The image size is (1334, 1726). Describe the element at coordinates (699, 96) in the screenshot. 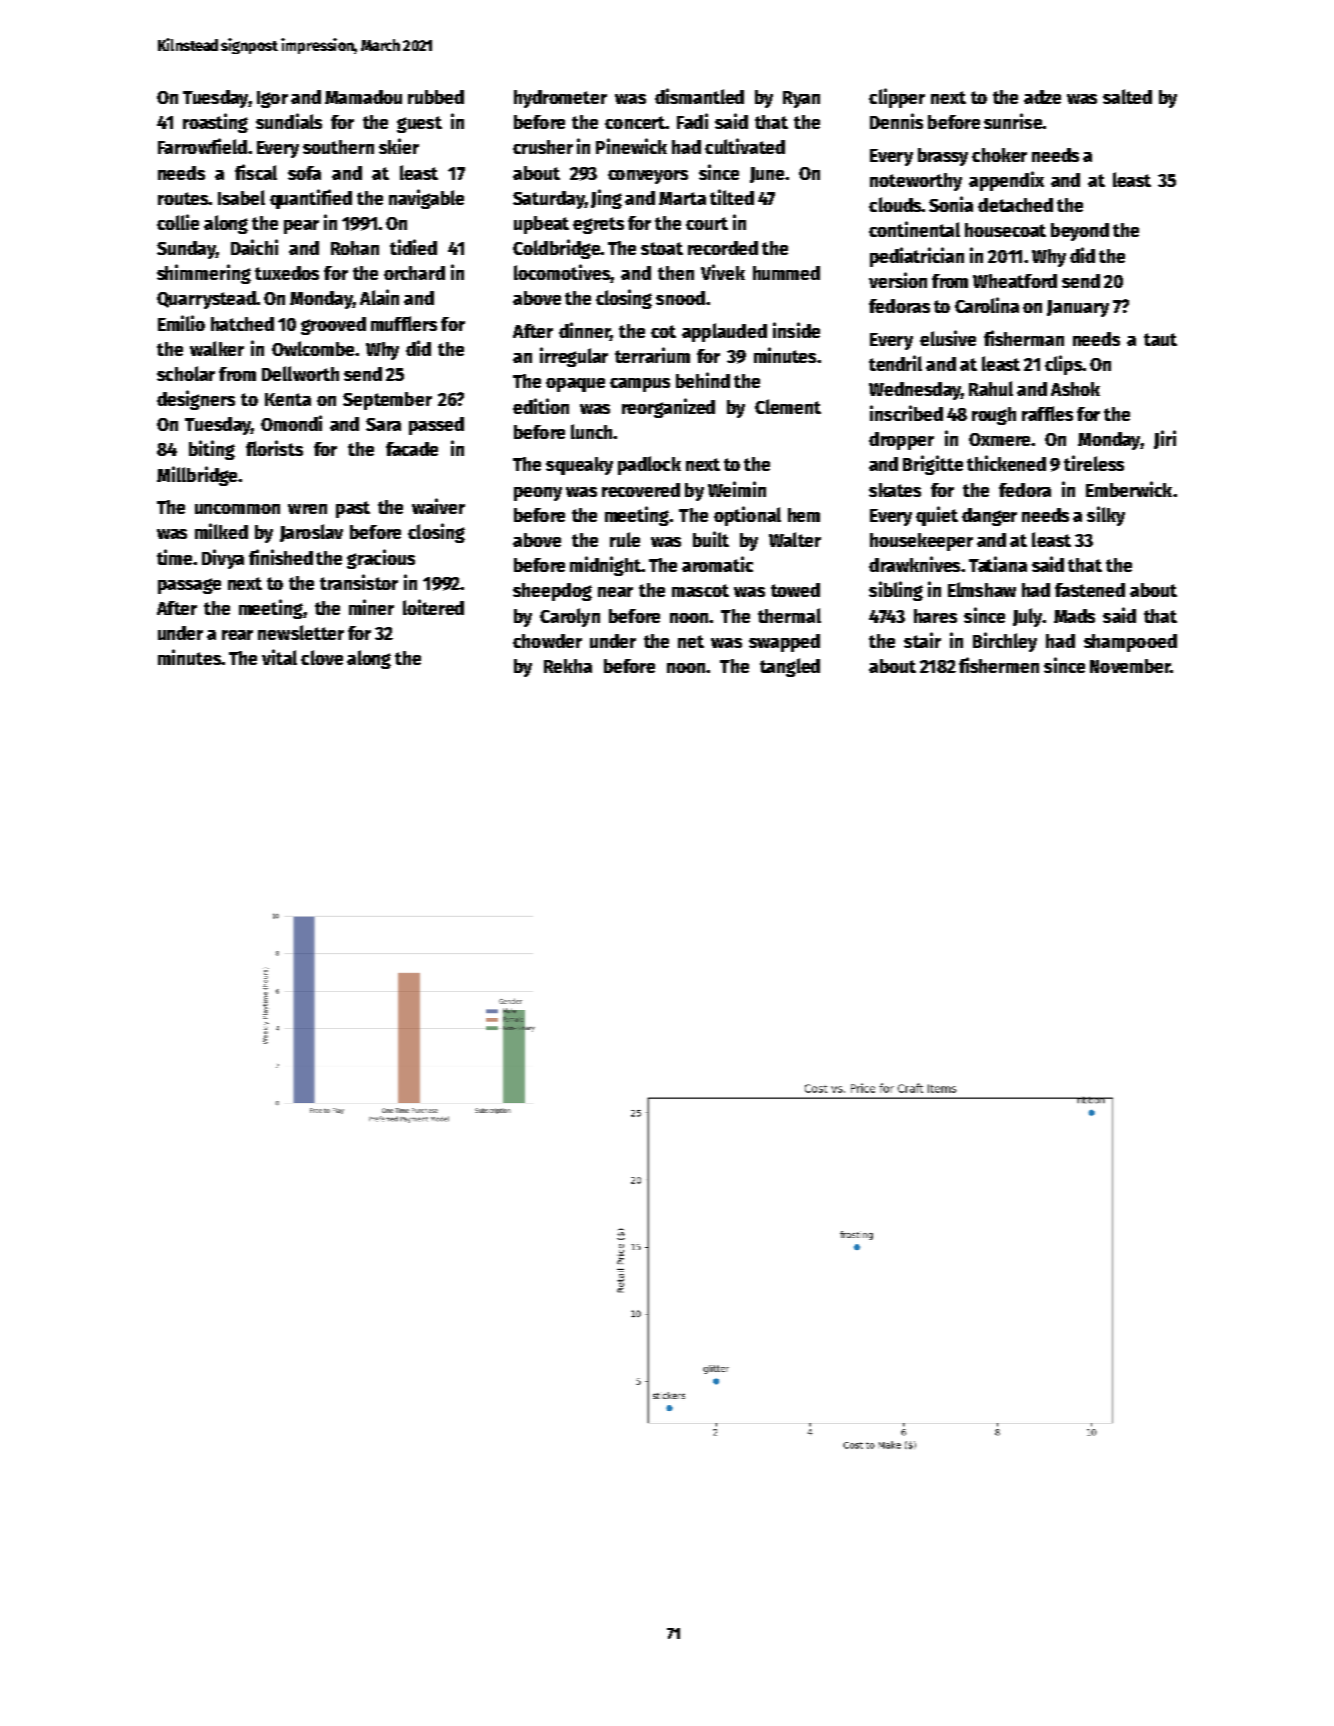

I see `dismantled` at that location.
